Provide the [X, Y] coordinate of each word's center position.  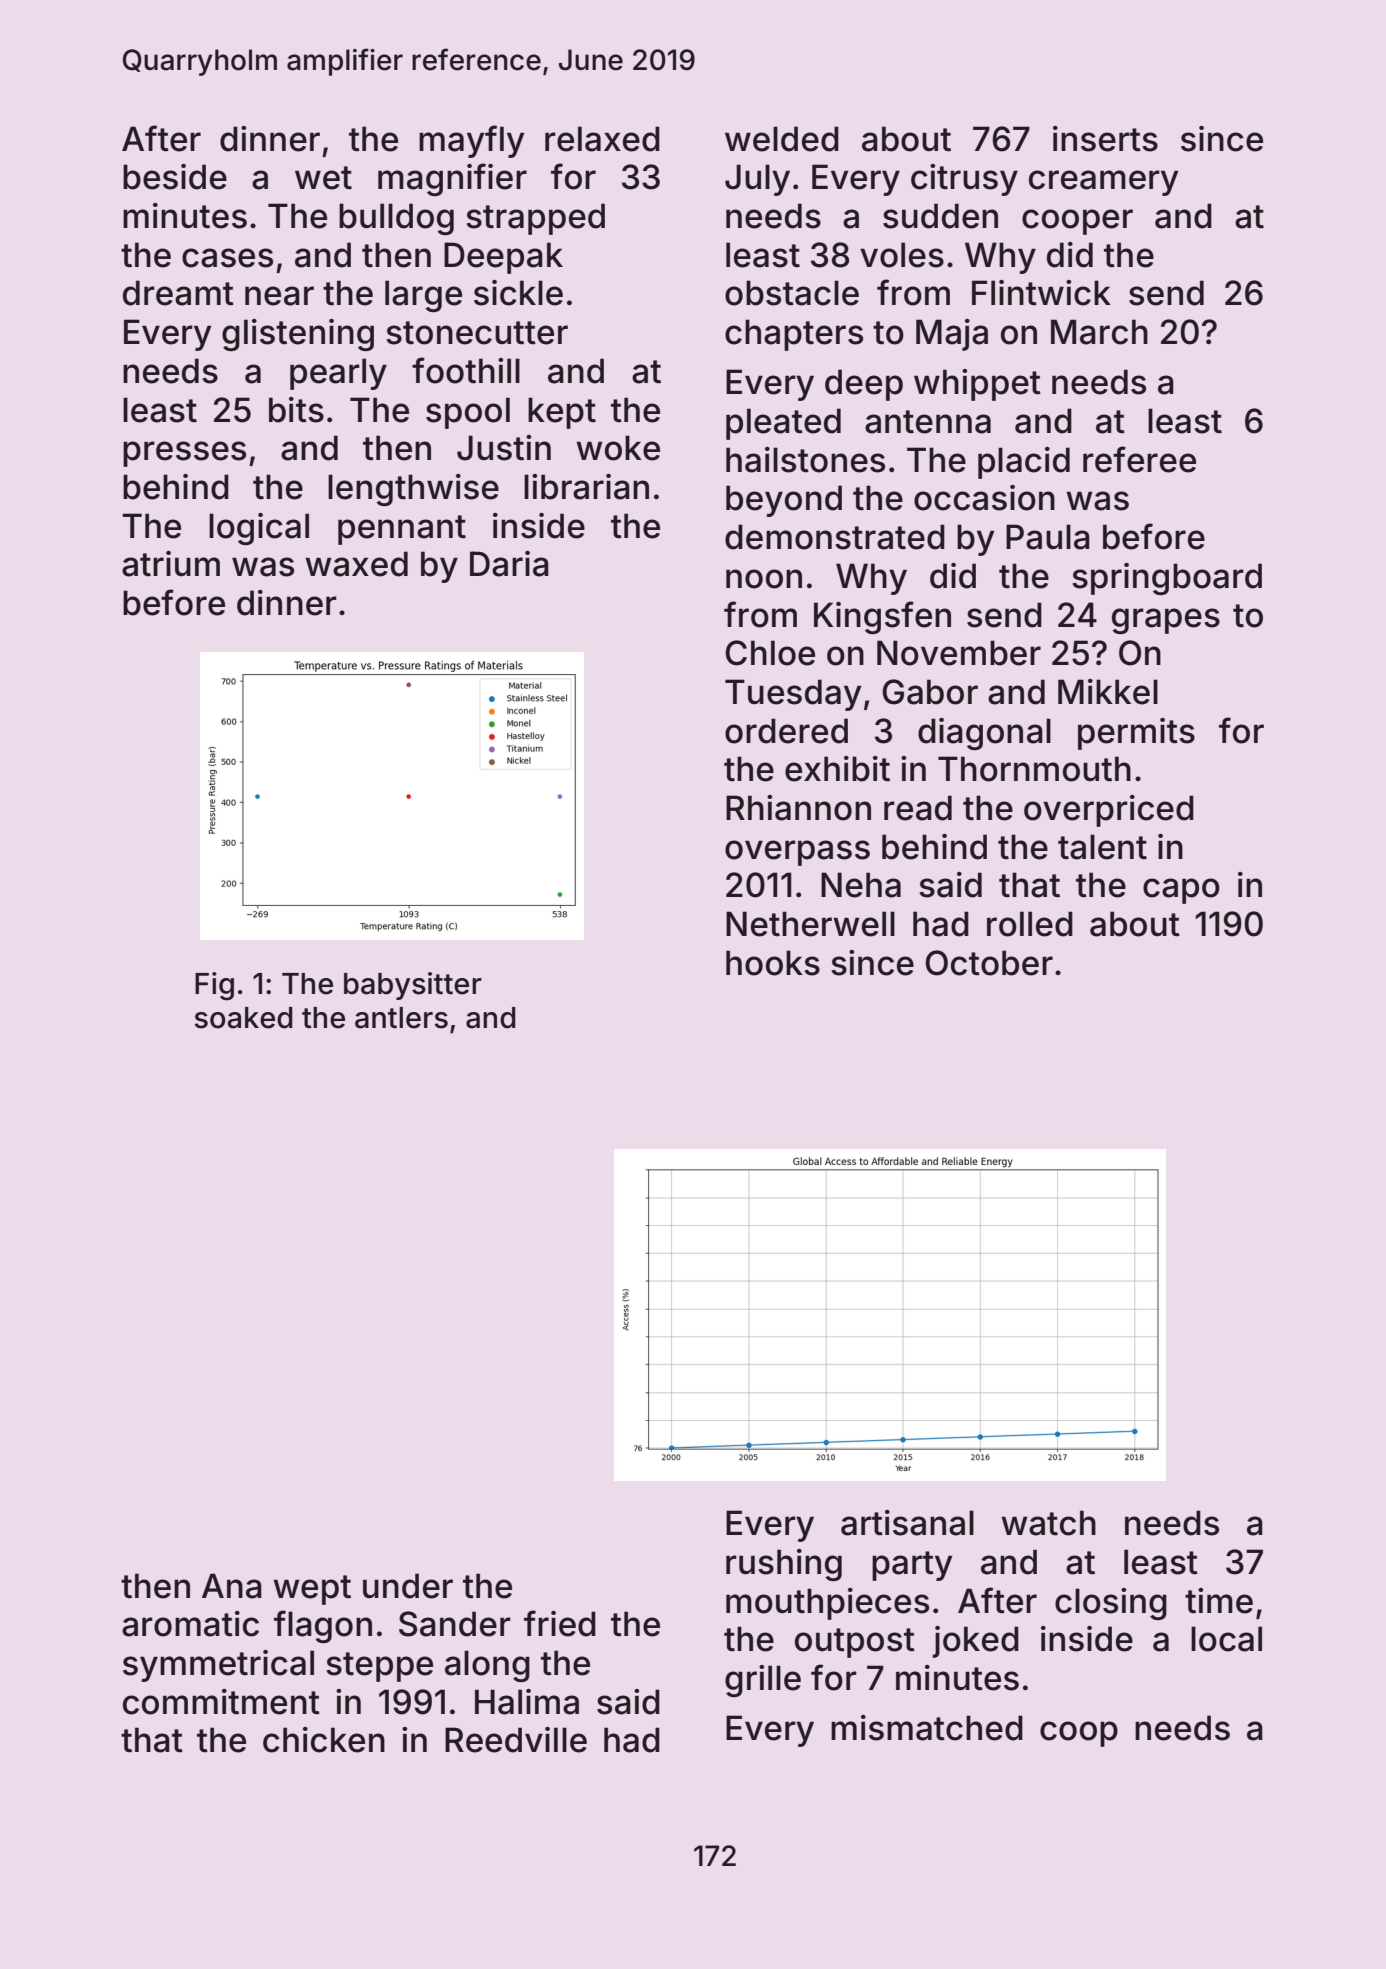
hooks [773, 963]
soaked [244, 1018]
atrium [171, 564]
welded [782, 139]
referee [1139, 459]
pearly [338, 374]
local [1226, 1639]
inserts [1105, 139]
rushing [784, 1565]
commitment [221, 1702]
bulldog [396, 219]
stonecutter [477, 333]
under [408, 1586]
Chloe [770, 653]
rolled [1030, 924]
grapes [1166, 621]
